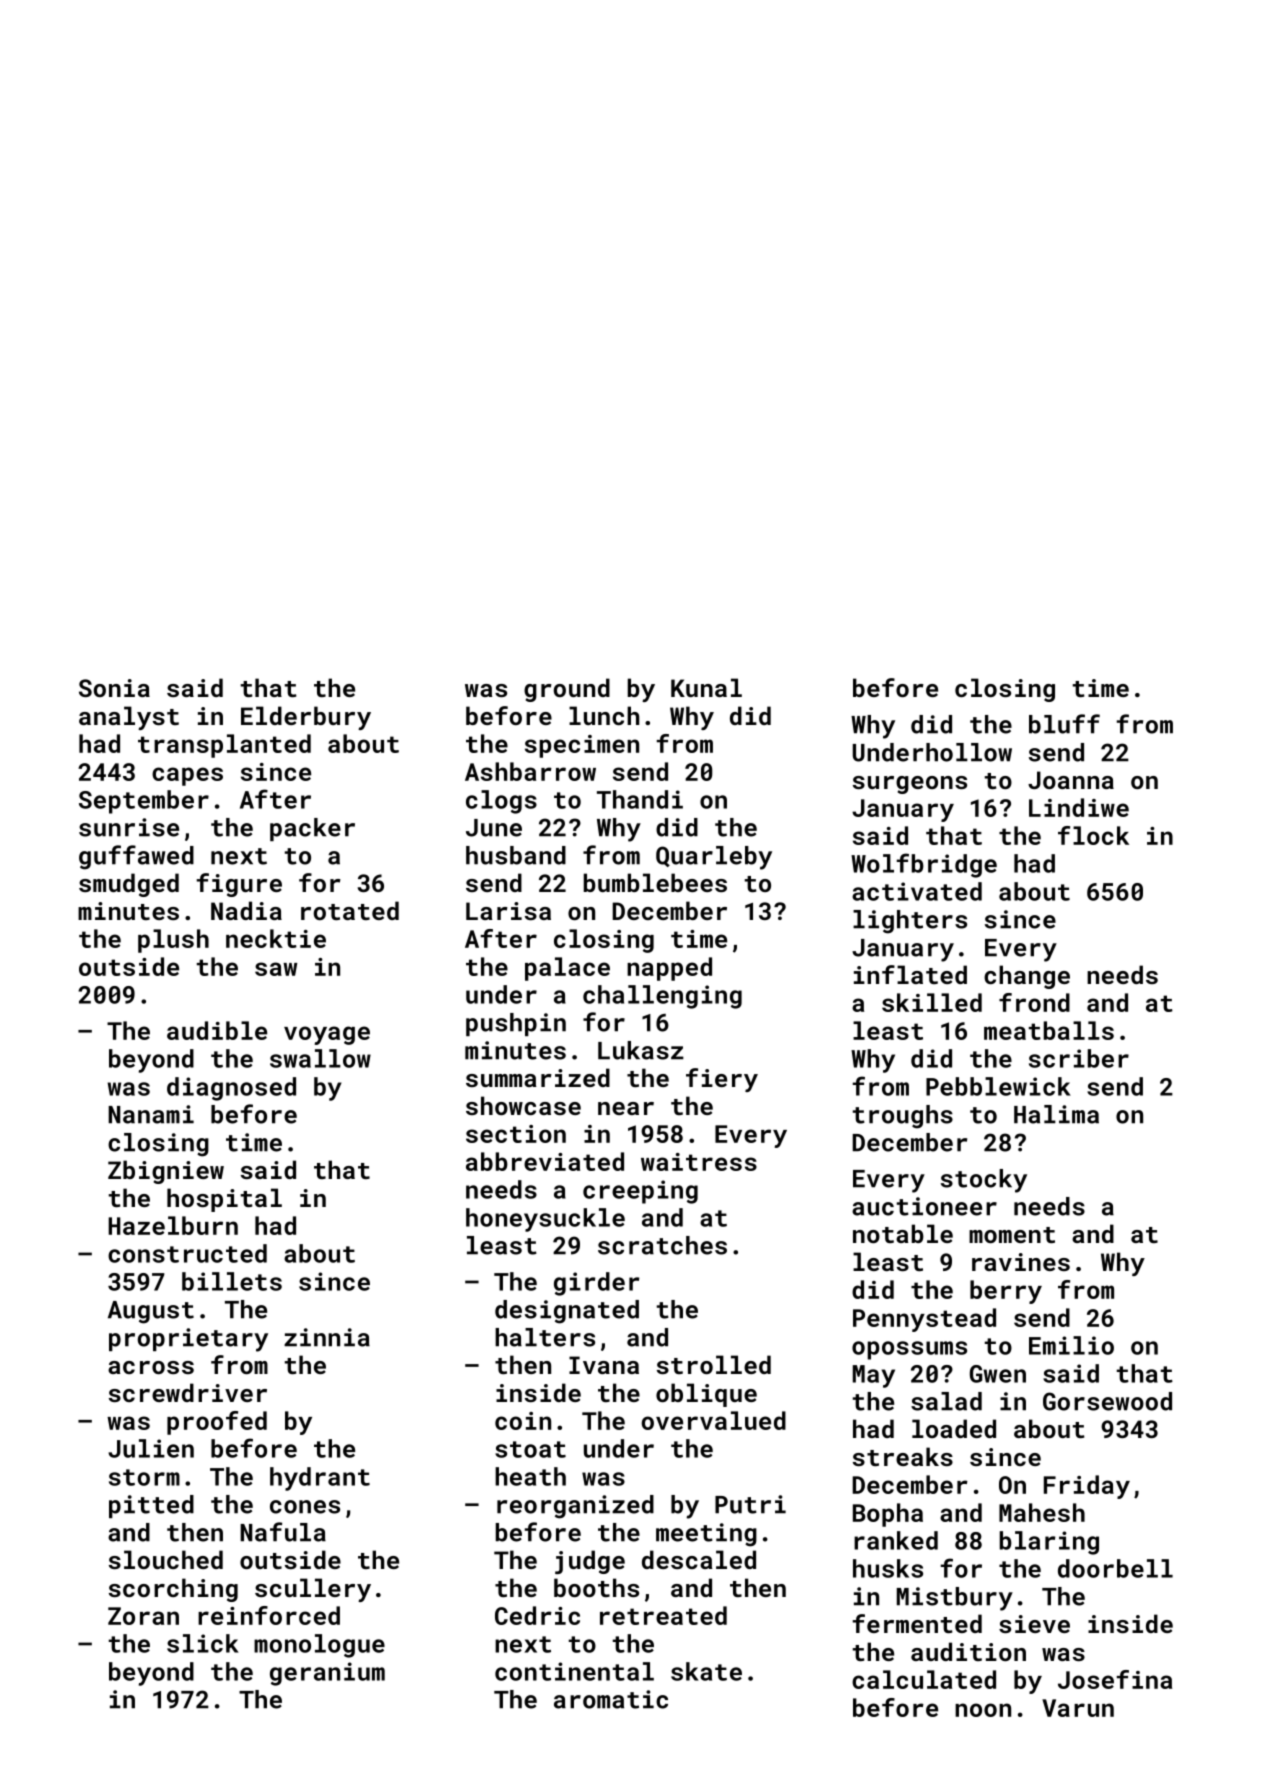  What do you see at coordinates (151, 1312) in the screenshot?
I see `August` at bounding box center [151, 1312].
